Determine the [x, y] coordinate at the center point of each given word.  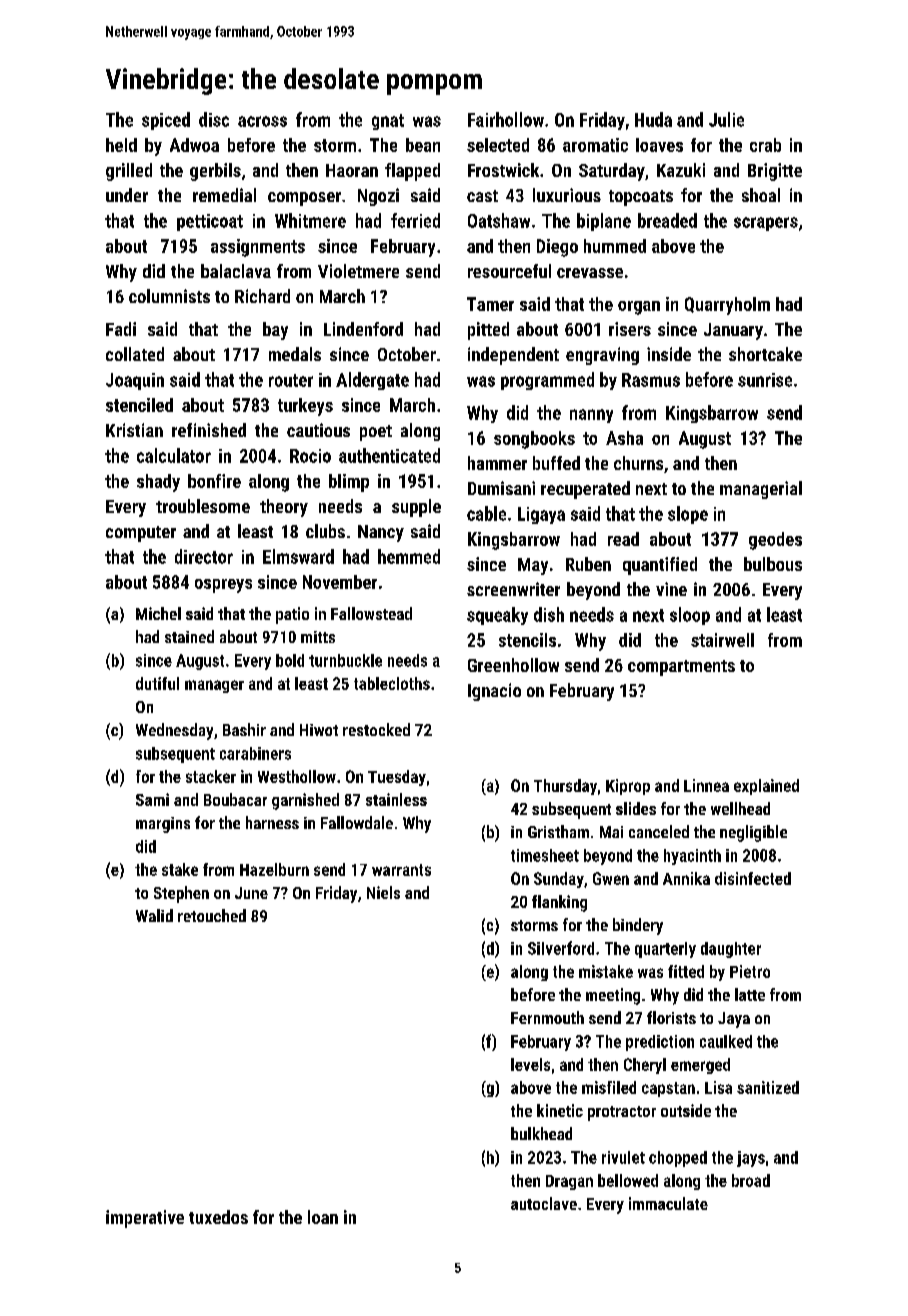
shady [158, 483]
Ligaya [541, 515]
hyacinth [692, 857]
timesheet [545, 855]
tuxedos [218, 1217]
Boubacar [235, 799]
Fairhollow [506, 119]
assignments [258, 248]
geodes [775, 541]
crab [765, 145]
